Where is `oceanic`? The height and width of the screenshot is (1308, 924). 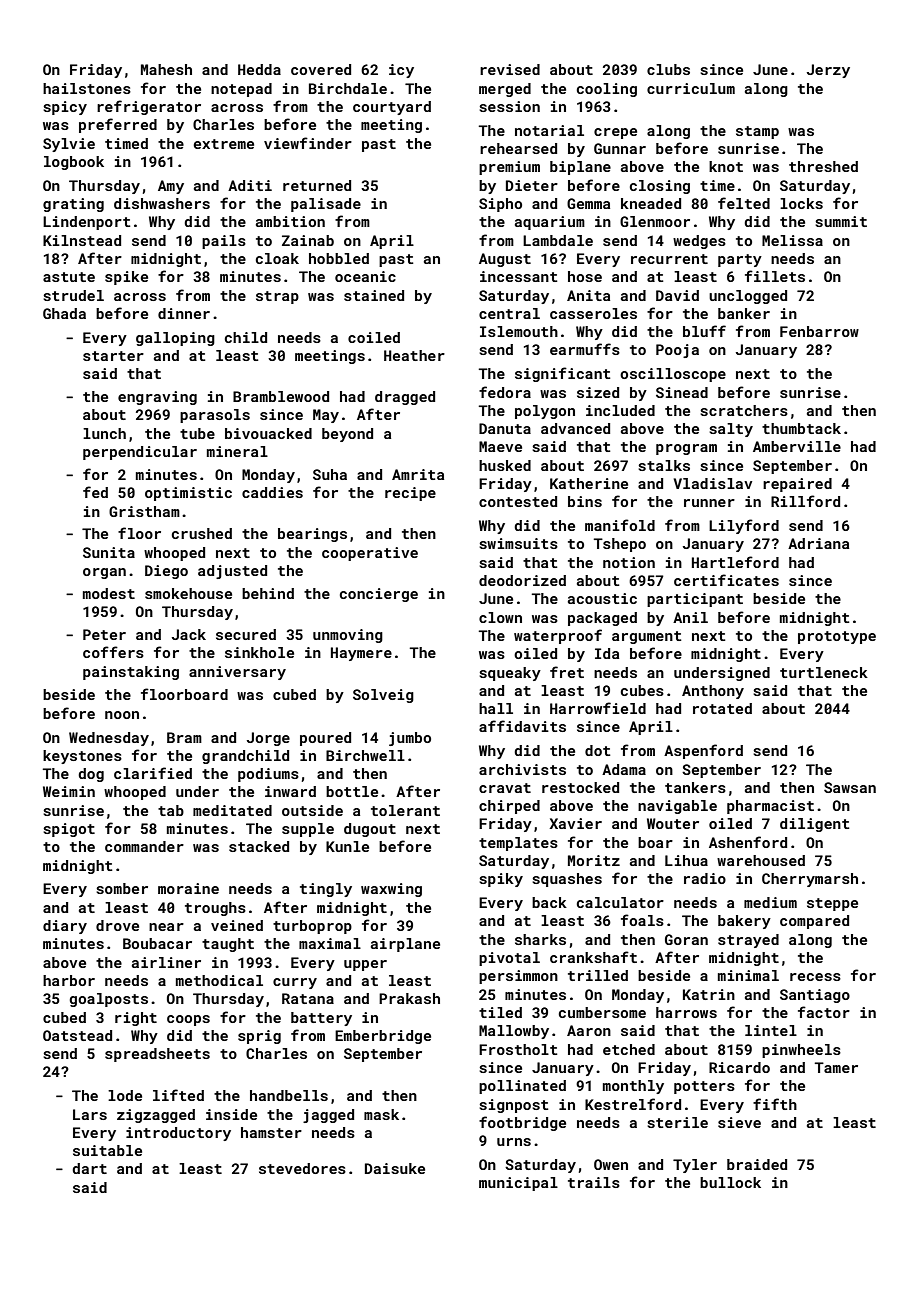 oceanic is located at coordinates (365, 276).
